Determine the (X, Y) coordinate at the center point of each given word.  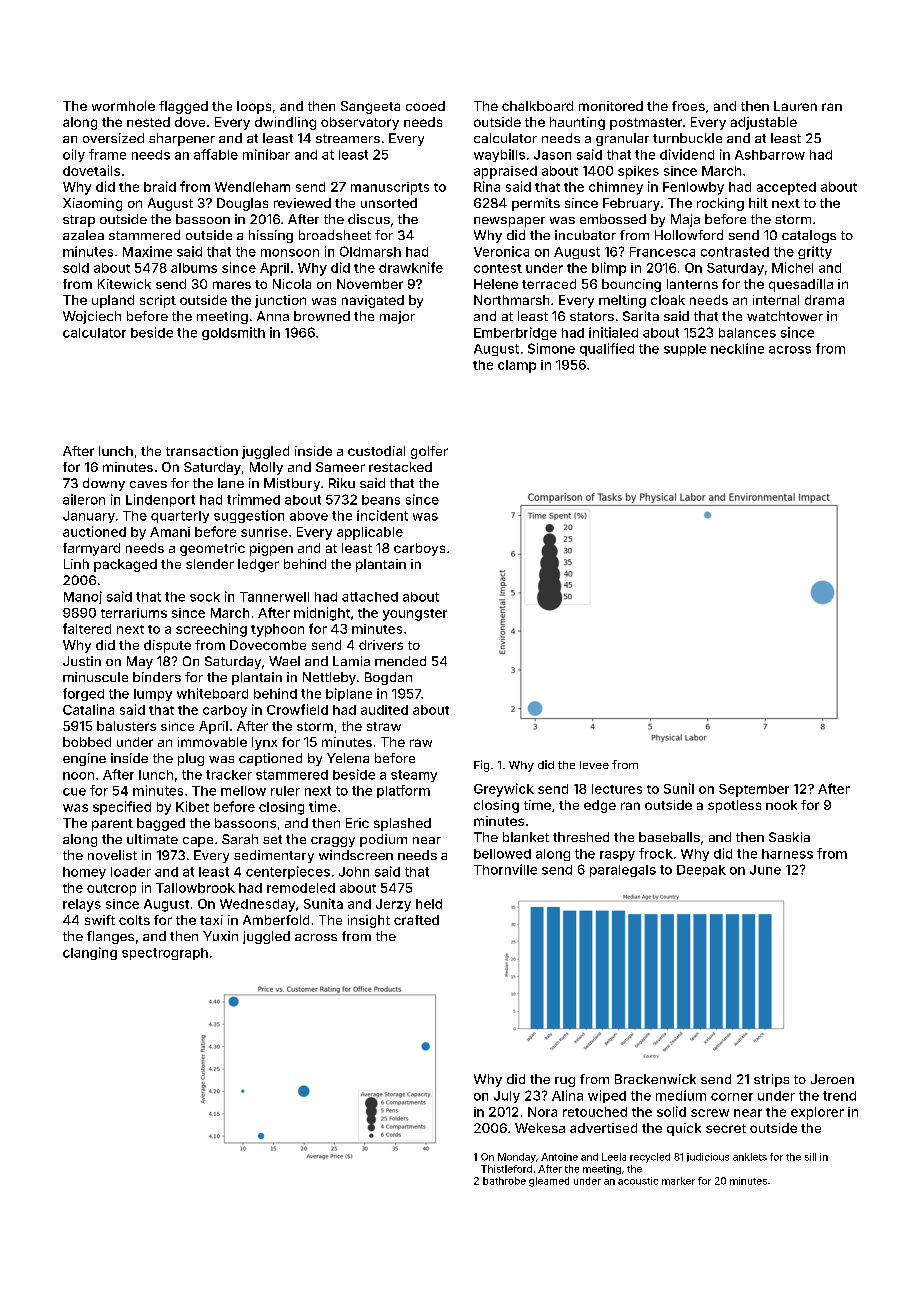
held (429, 904)
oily (74, 155)
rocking (720, 204)
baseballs (669, 837)
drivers (381, 645)
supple (685, 350)
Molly (266, 468)
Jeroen (832, 1079)
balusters (126, 726)
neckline (737, 348)
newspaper (509, 222)
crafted (416, 920)
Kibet (192, 806)
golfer (429, 452)
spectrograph (165, 954)
